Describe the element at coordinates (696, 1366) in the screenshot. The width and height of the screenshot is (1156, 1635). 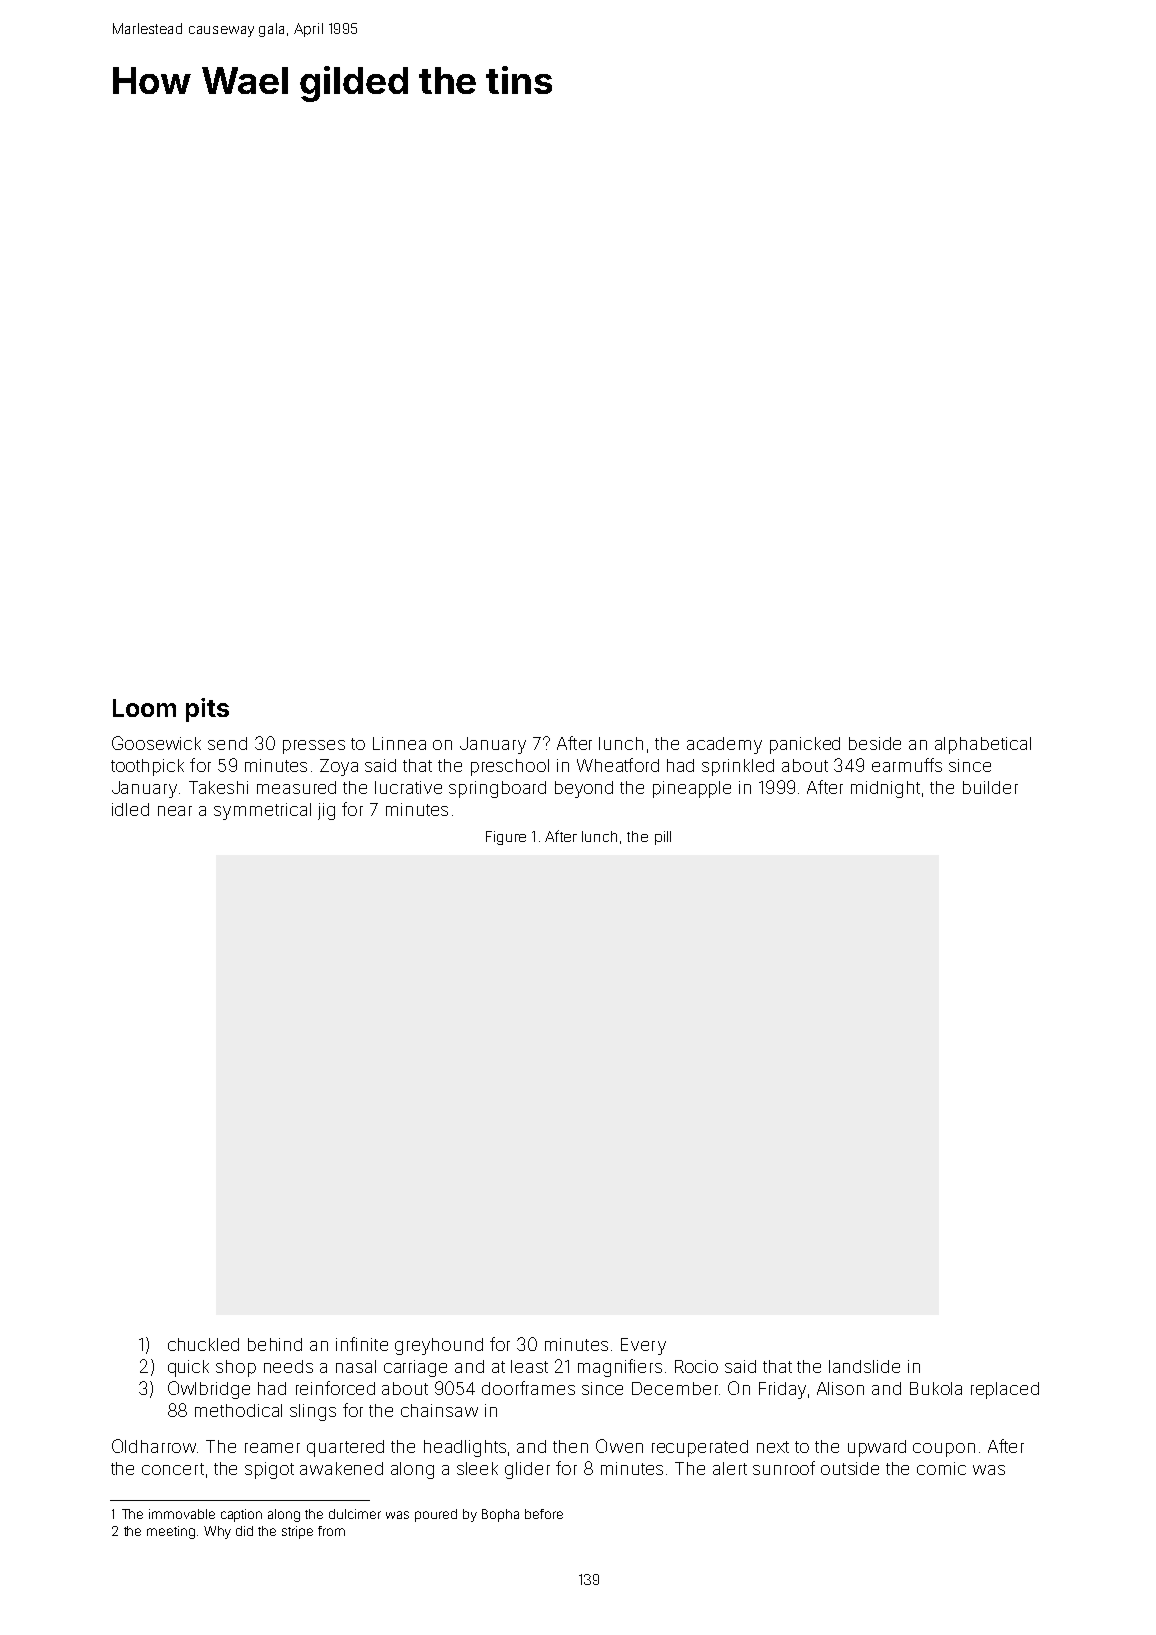
I see `Rocio` at that location.
